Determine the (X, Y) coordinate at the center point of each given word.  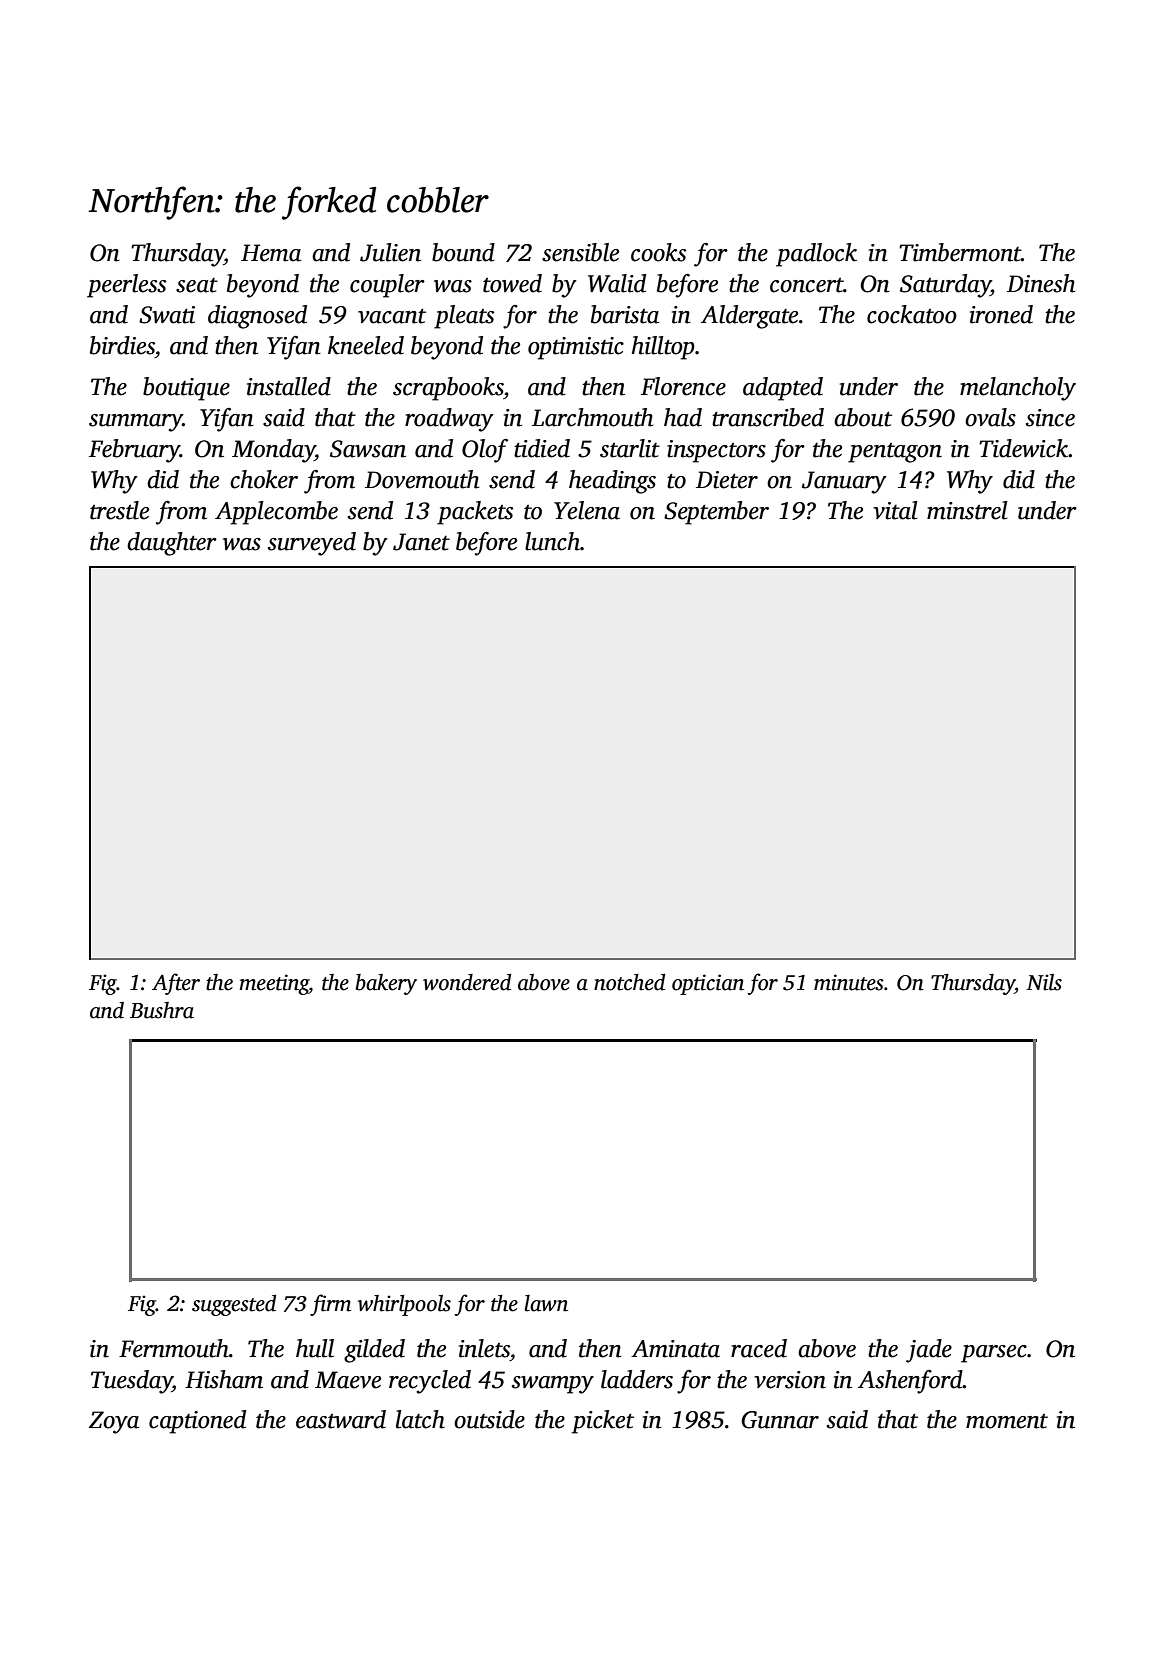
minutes (849, 982)
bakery (386, 984)
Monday (273, 451)
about (863, 417)
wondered (467, 982)
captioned (197, 1422)
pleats (464, 317)
